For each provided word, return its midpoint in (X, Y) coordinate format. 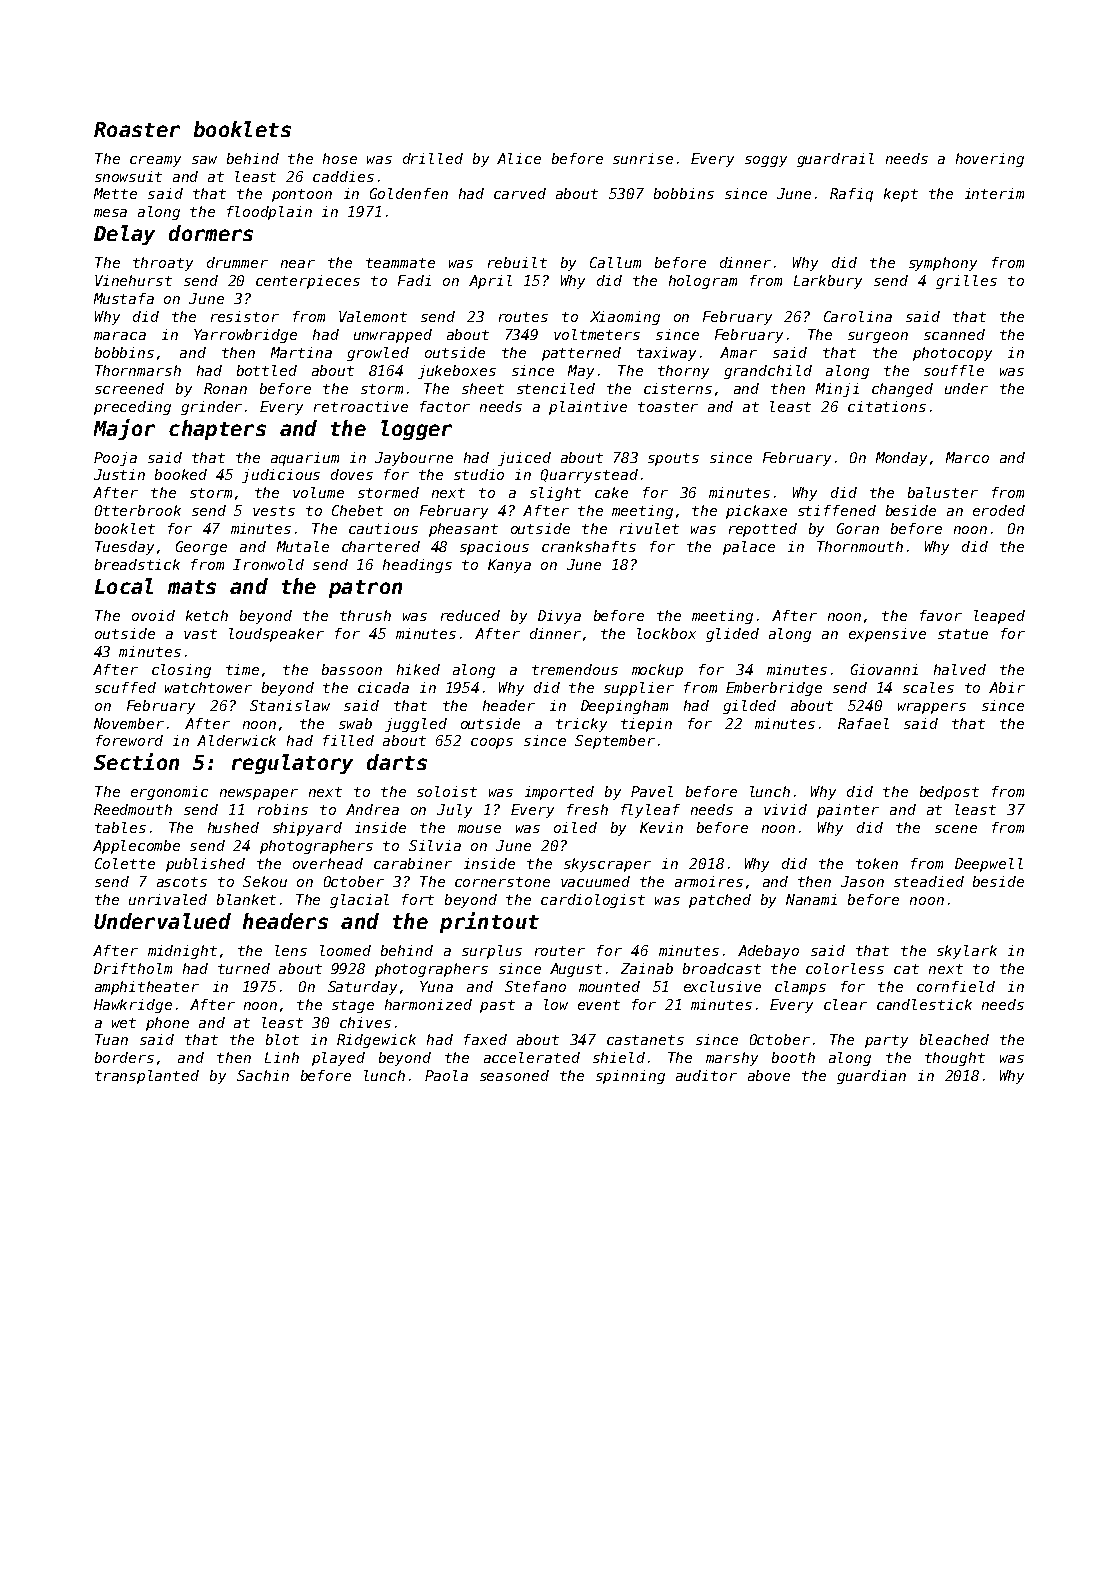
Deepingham (624, 707)
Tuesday (124, 548)
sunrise (643, 158)
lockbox (666, 633)
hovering (990, 160)
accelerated (532, 1057)
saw (204, 160)
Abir (1007, 687)
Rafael (863, 723)
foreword (129, 740)
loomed (345, 950)
